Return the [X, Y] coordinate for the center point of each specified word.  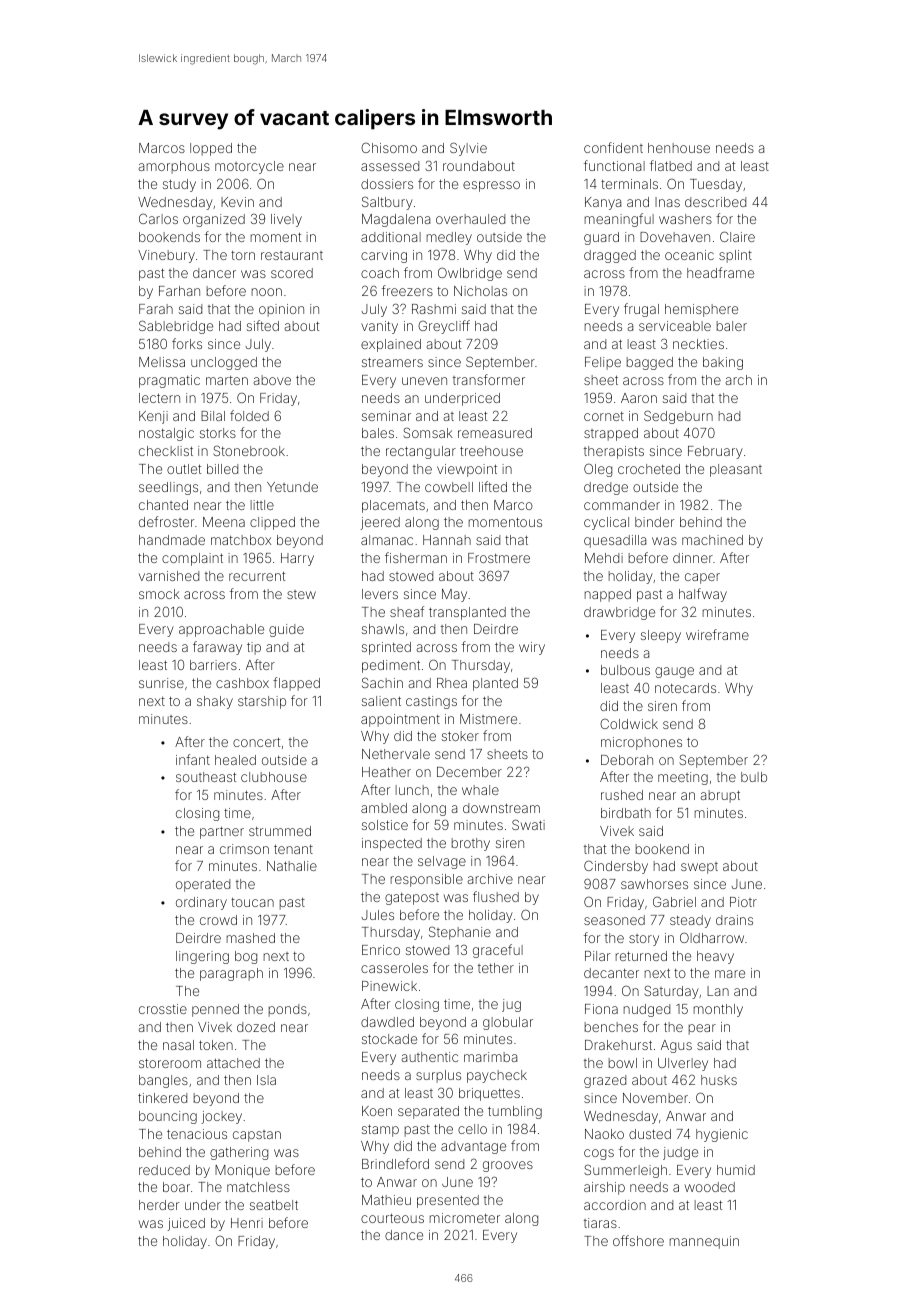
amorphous [174, 167]
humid [736, 1170]
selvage [442, 862]
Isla [266, 1080]
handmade [172, 540]
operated [203, 885]
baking [723, 363]
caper [702, 578]
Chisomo [389, 148]
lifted [493, 486]
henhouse [679, 148]
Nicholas [480, 291]
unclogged [224, 363]
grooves [508, 1166]
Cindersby [616, 867]
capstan [257, 1136]
